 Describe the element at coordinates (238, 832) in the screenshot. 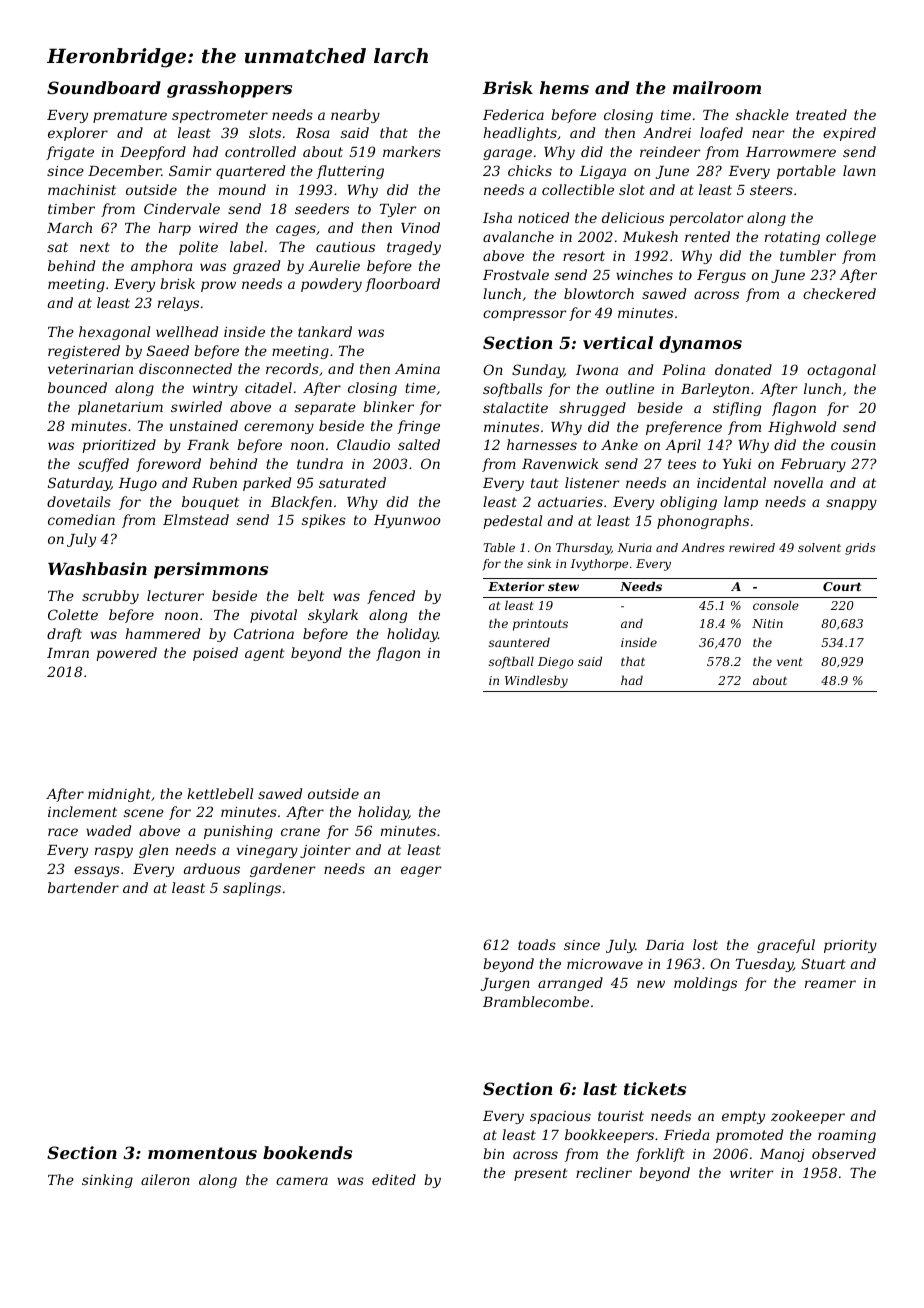

I see `punishing` at that location.
